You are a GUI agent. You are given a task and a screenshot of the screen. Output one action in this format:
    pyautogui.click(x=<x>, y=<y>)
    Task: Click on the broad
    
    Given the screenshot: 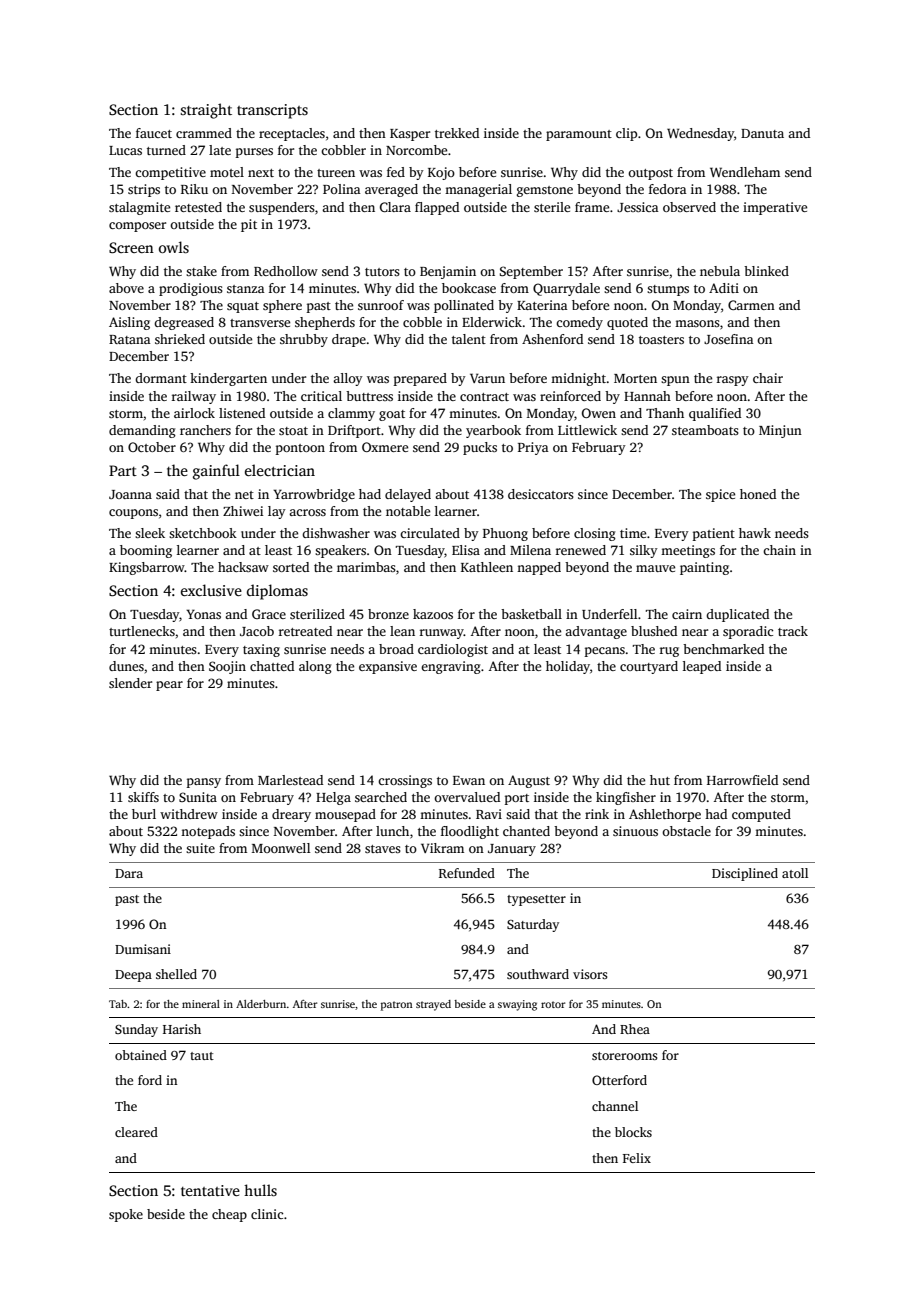 What is the action you would take?
    pyautogui.click(x=396, y=649)
